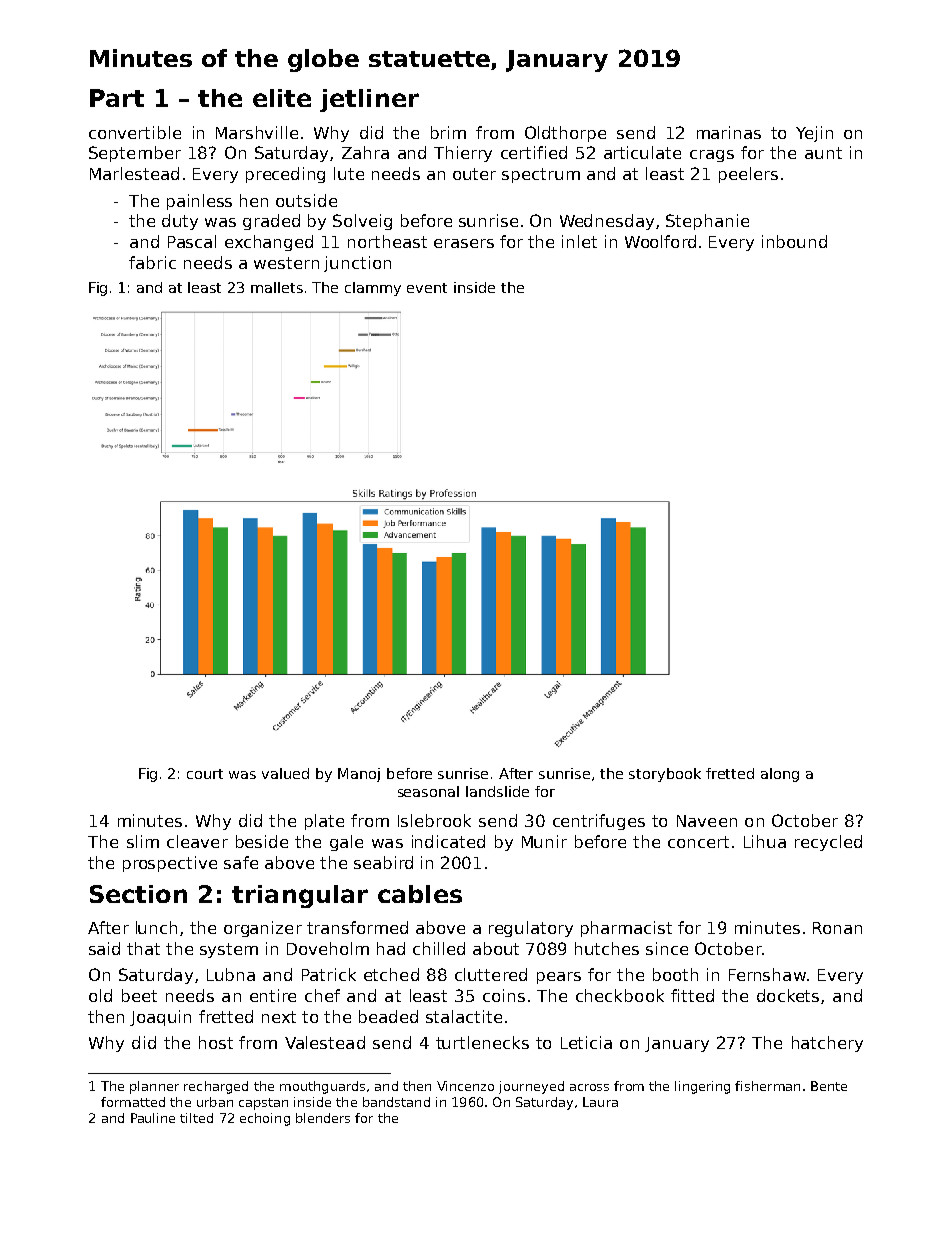 This image has height=1233, width=952. What do you see at coordinates (117, 98) in the image?
I see `Part` at bounding box center [117, 98].
